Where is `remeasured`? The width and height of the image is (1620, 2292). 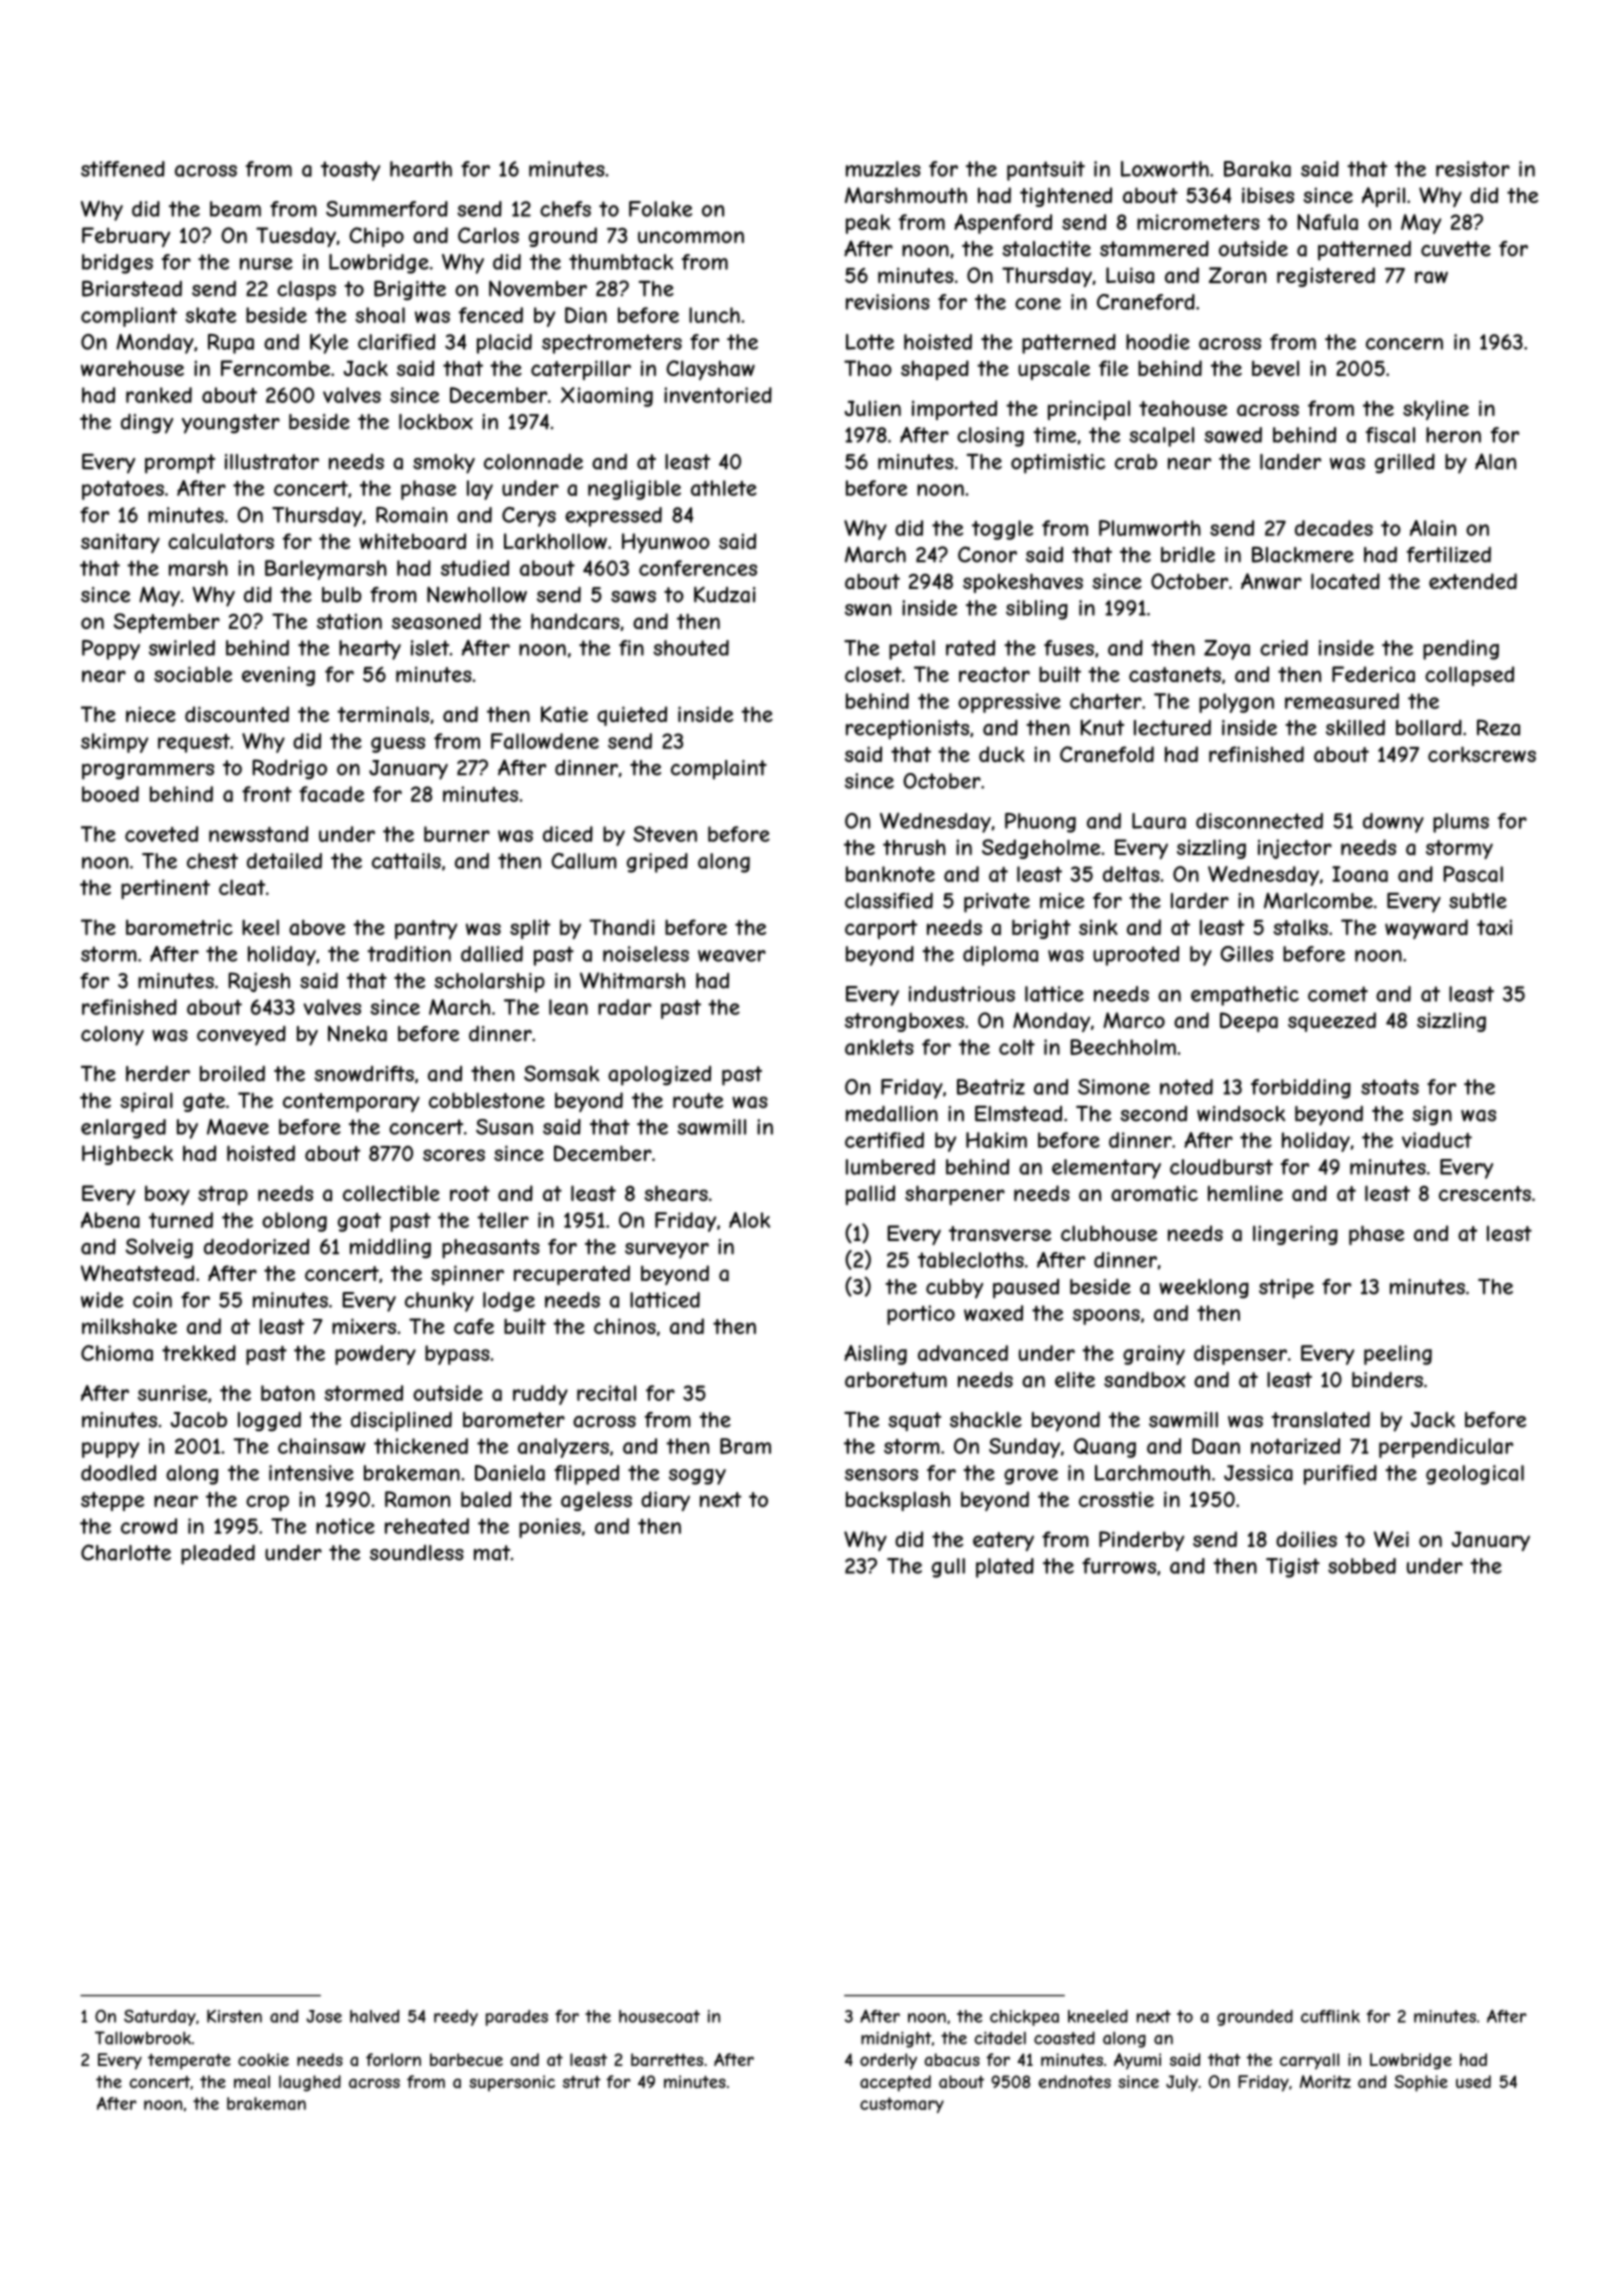 remeasured is located at coordinates (1342, 701).
